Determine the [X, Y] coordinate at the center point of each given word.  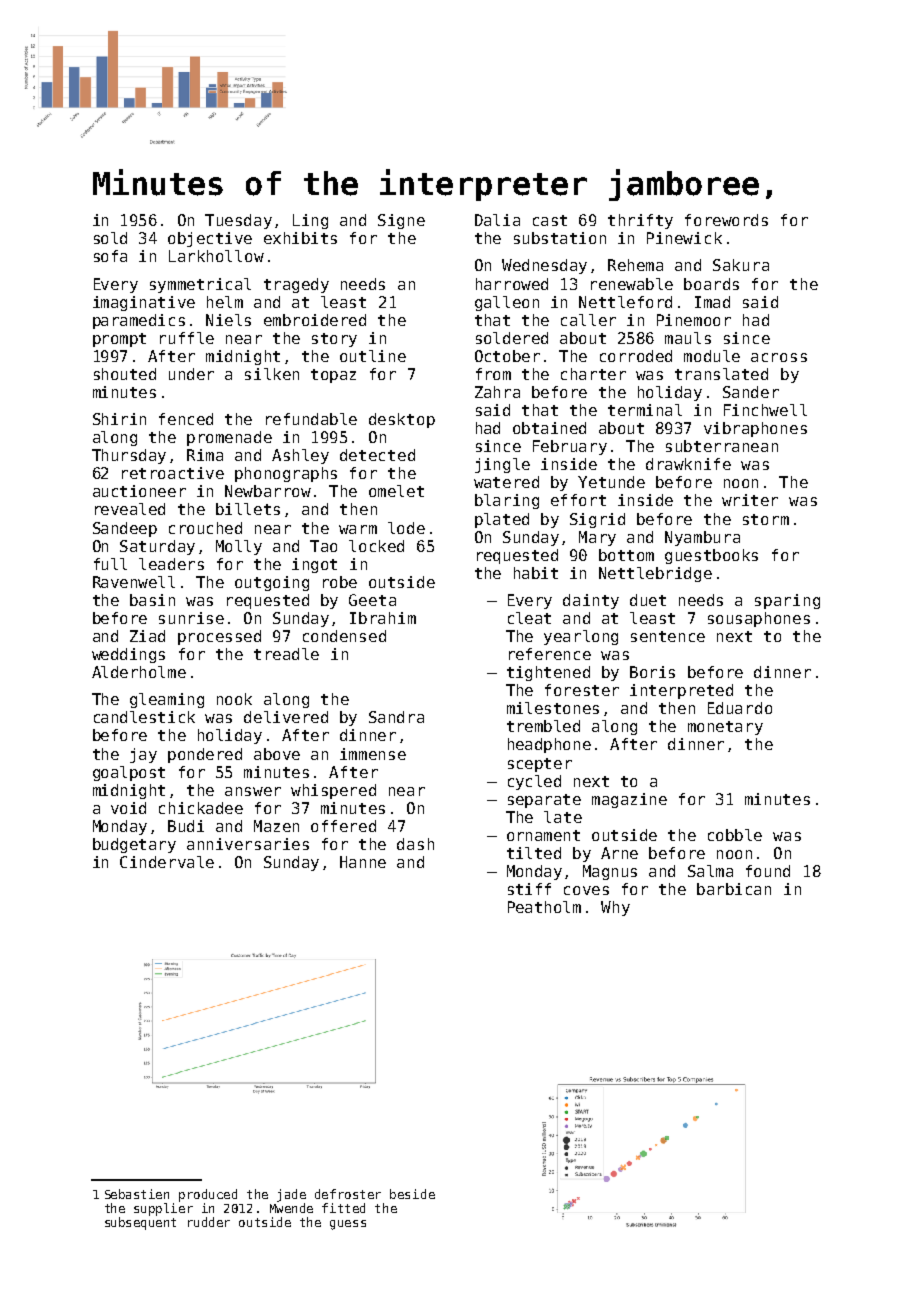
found [768, 871]
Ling [310, 221]
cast [550, 220]
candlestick [144, 717]
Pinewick [684, 238]
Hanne [363, 862]
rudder [209, 1222]
